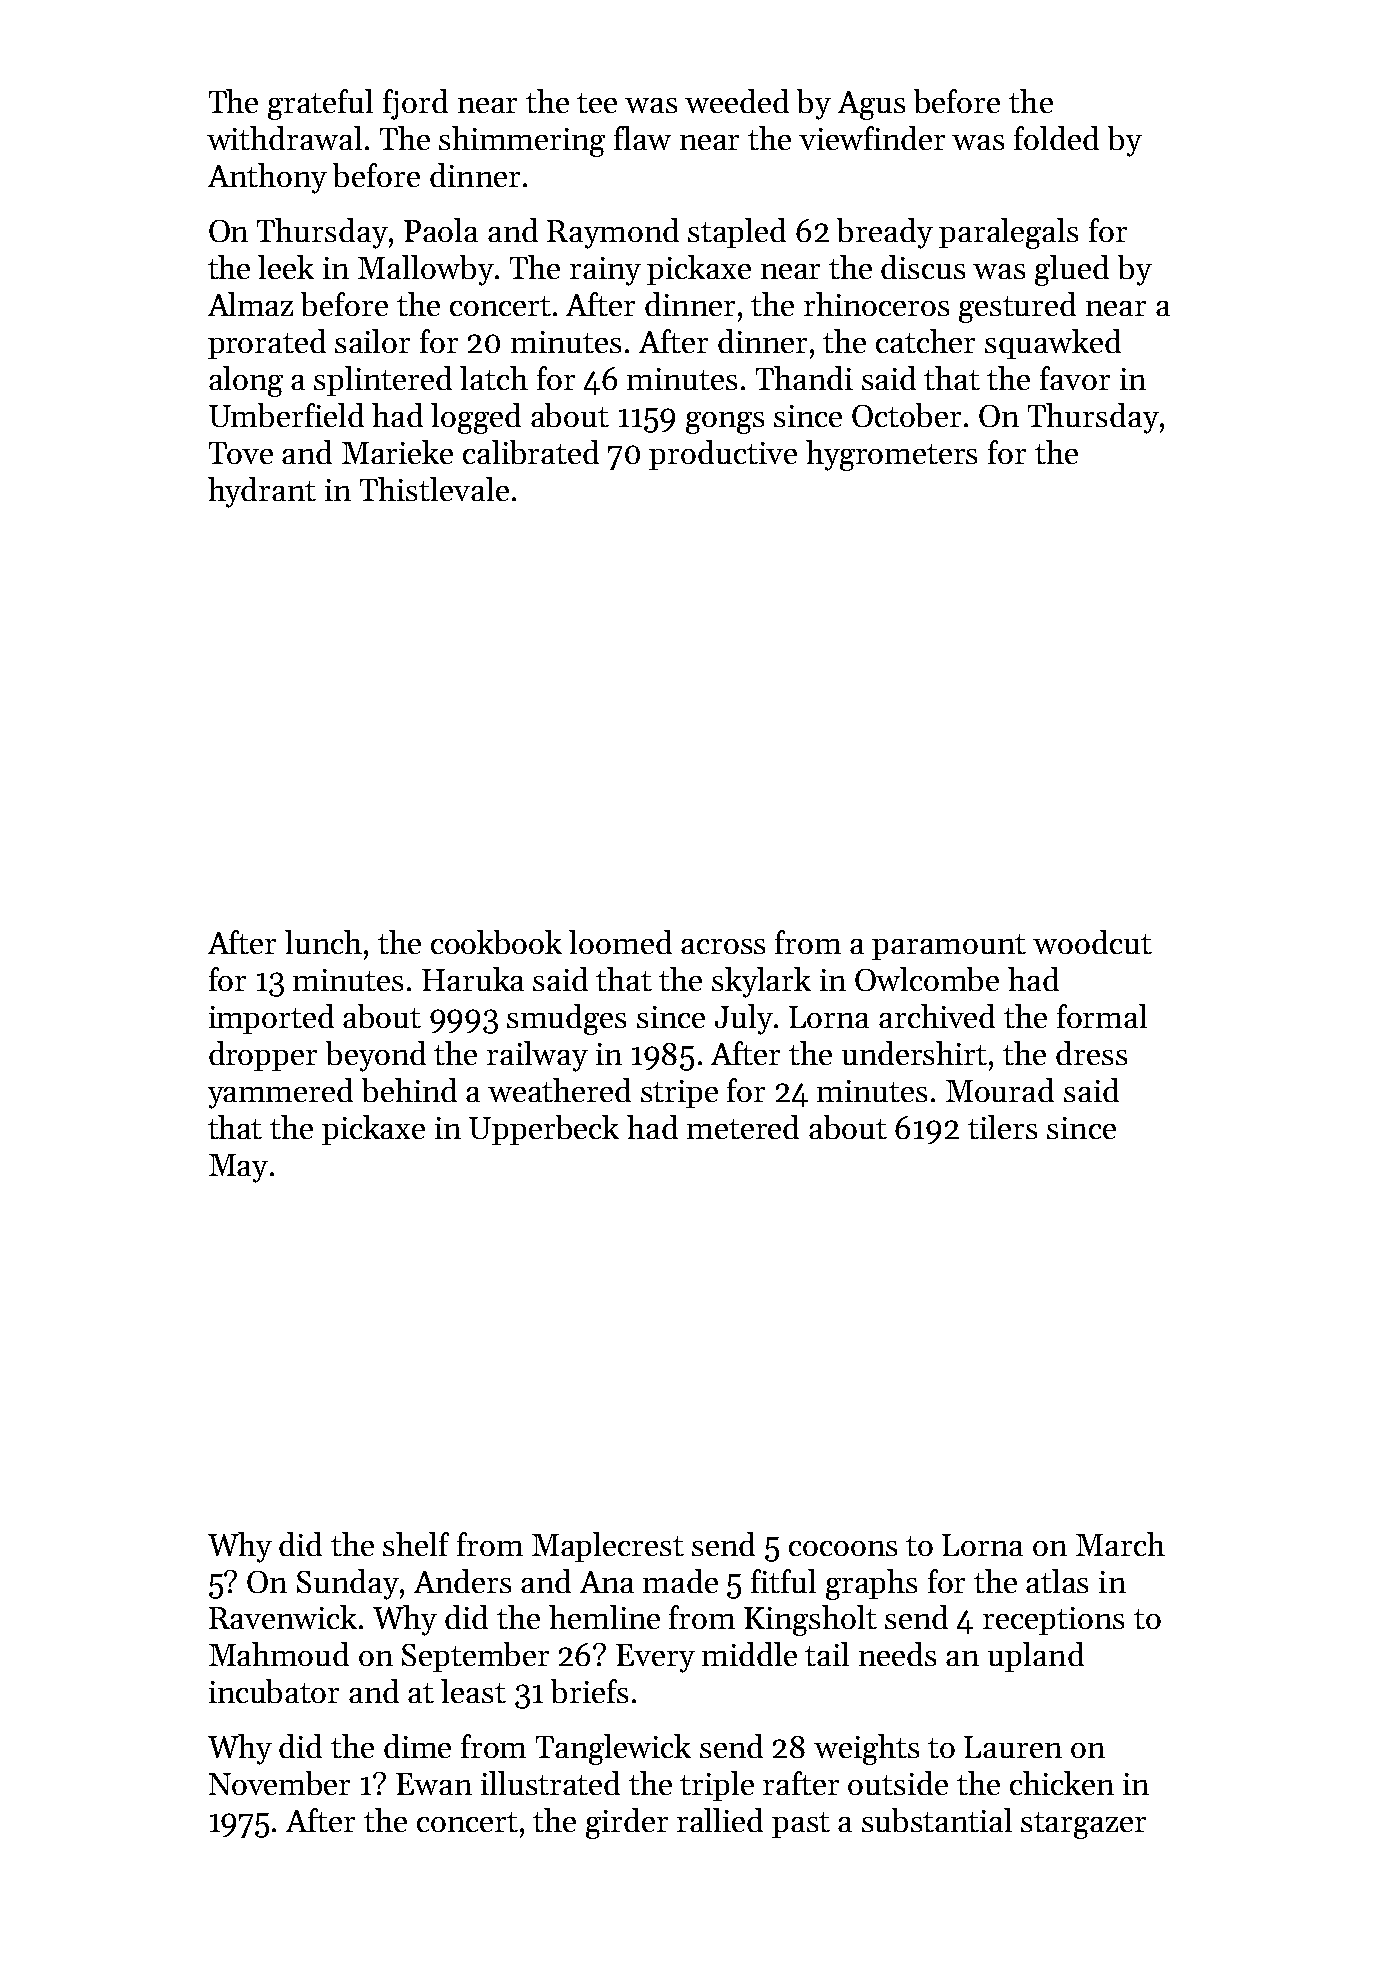 The image size is (1386, 1969). Describe the element at coordinates (1002, 1127) in the screenshot. I see `tilers` at that location.
